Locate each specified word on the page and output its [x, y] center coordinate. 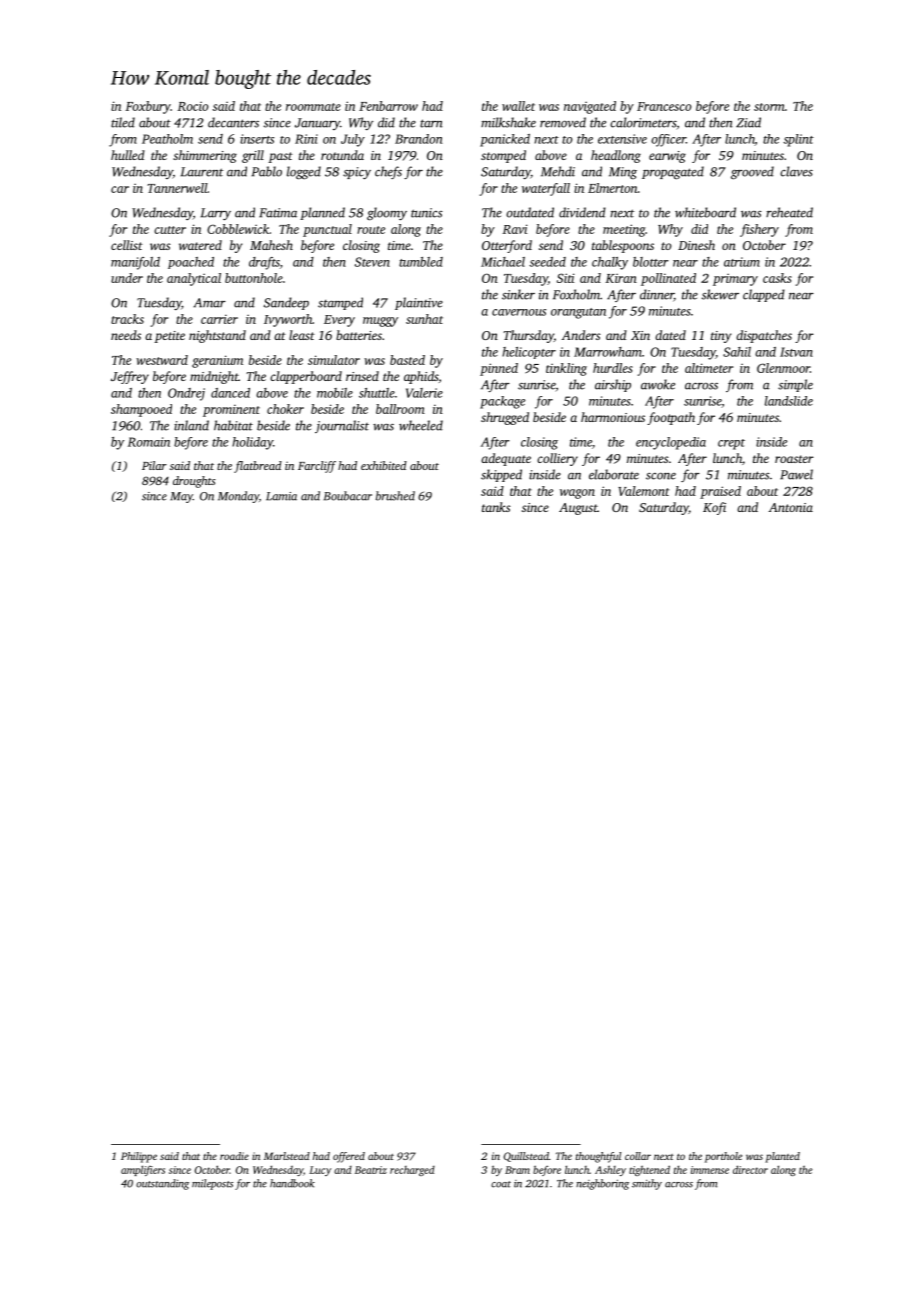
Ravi [515, 229]
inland [191, 425]
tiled [123, 122]
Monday [238, 497]
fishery [759, 230]
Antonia [790, 507]
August [578, 509]
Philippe [139, 1157]
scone [661, 476]
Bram [517, 1170]
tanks [496, 507]
